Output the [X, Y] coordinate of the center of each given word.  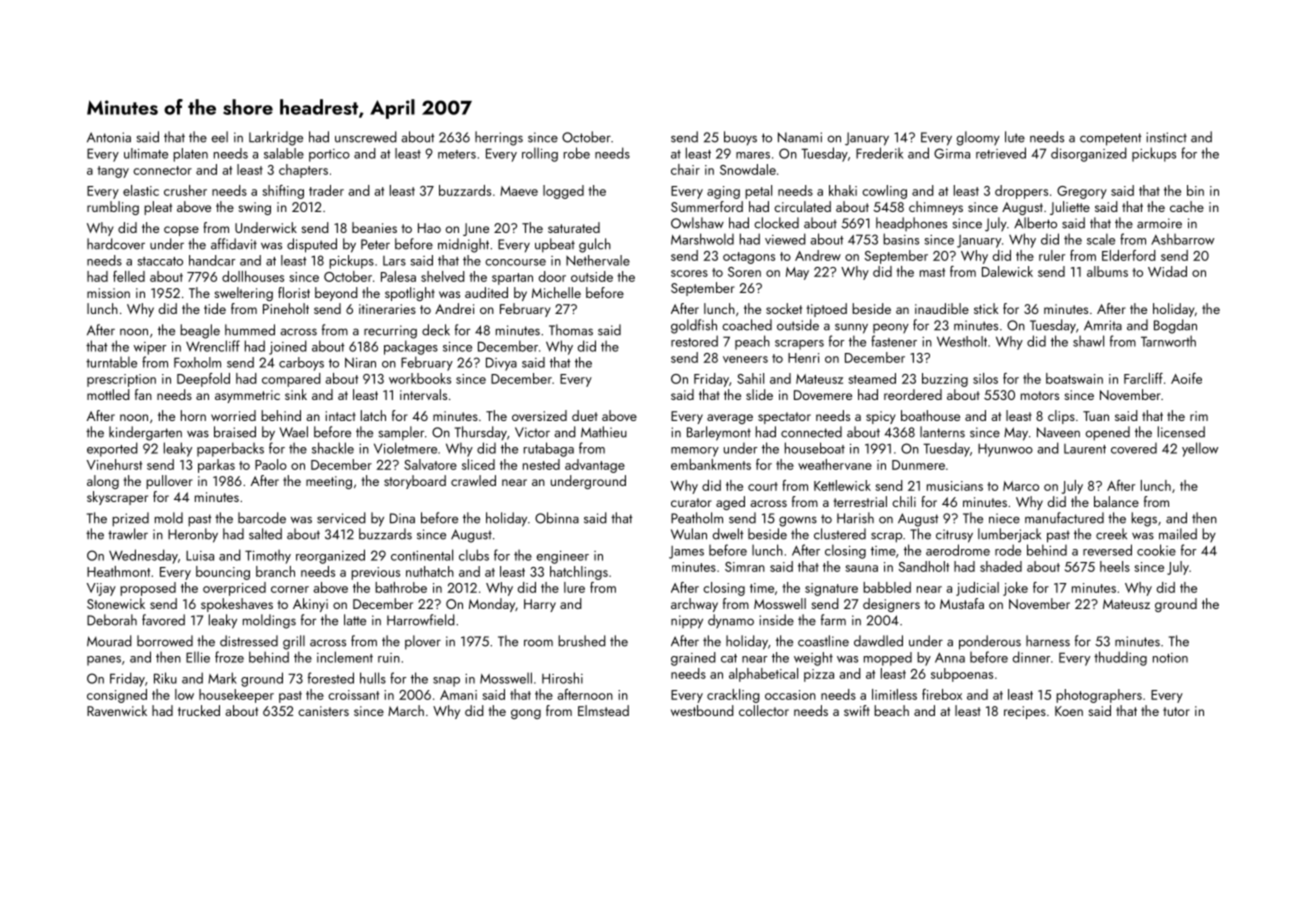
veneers [745, 359]
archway [694, 605]
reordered [913, 394]
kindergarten [145, 433]
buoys [740, 138]
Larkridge [276, 138]
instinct [1166, 137]
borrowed [165, 641]
